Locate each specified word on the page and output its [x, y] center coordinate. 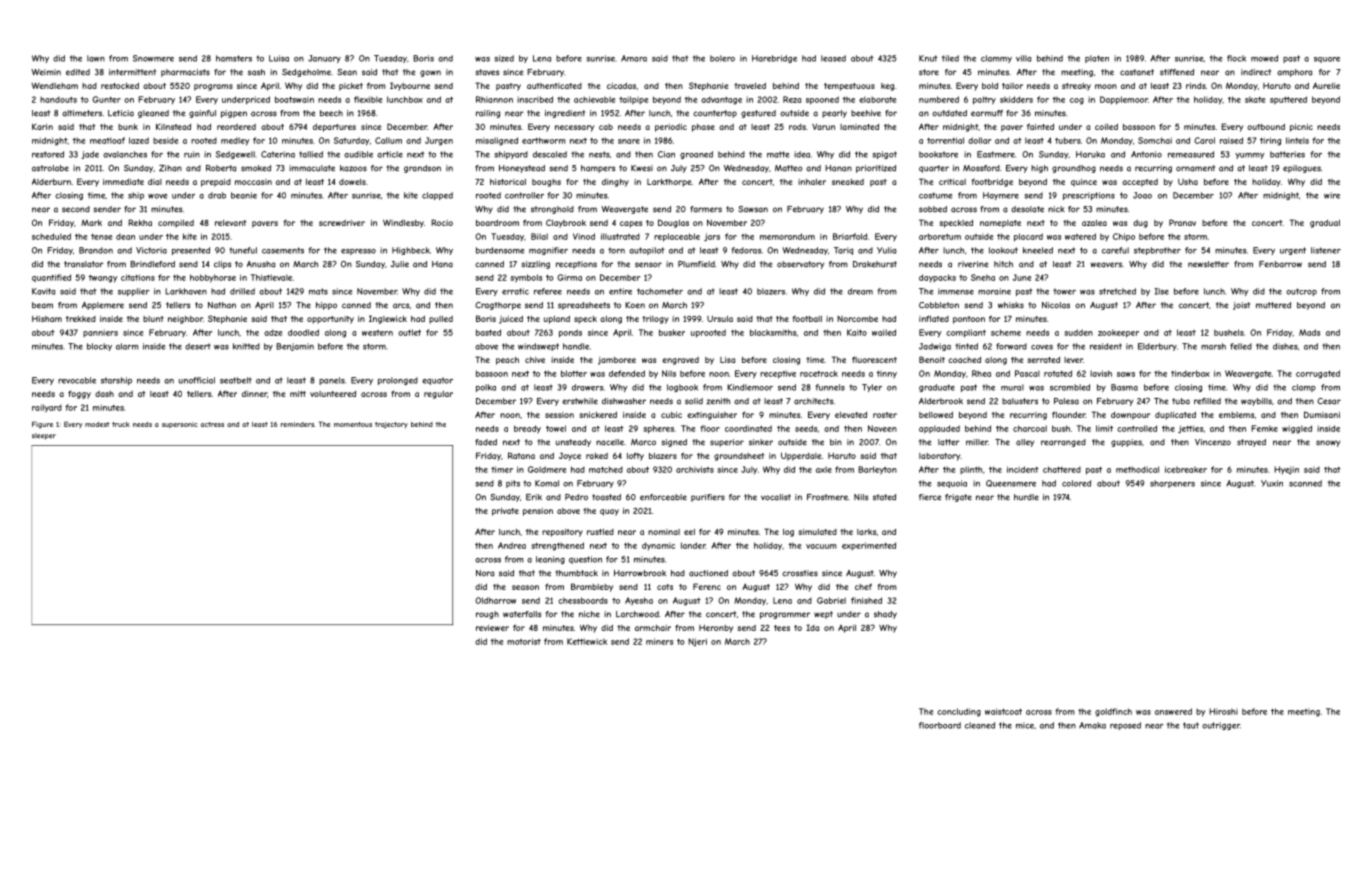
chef [863, 586]
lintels [1297, 140]
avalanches [125, 154]
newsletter [1208, 264]
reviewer [492, 628]
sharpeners [1172, 484]
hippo [326, 306]
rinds [1196, 86]
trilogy [655, 320]
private [505, 512]
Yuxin [1272, 483]
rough [487, 615]
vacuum [821, 546]
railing [488, 114]
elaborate [877, 99]
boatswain [294, 99]
